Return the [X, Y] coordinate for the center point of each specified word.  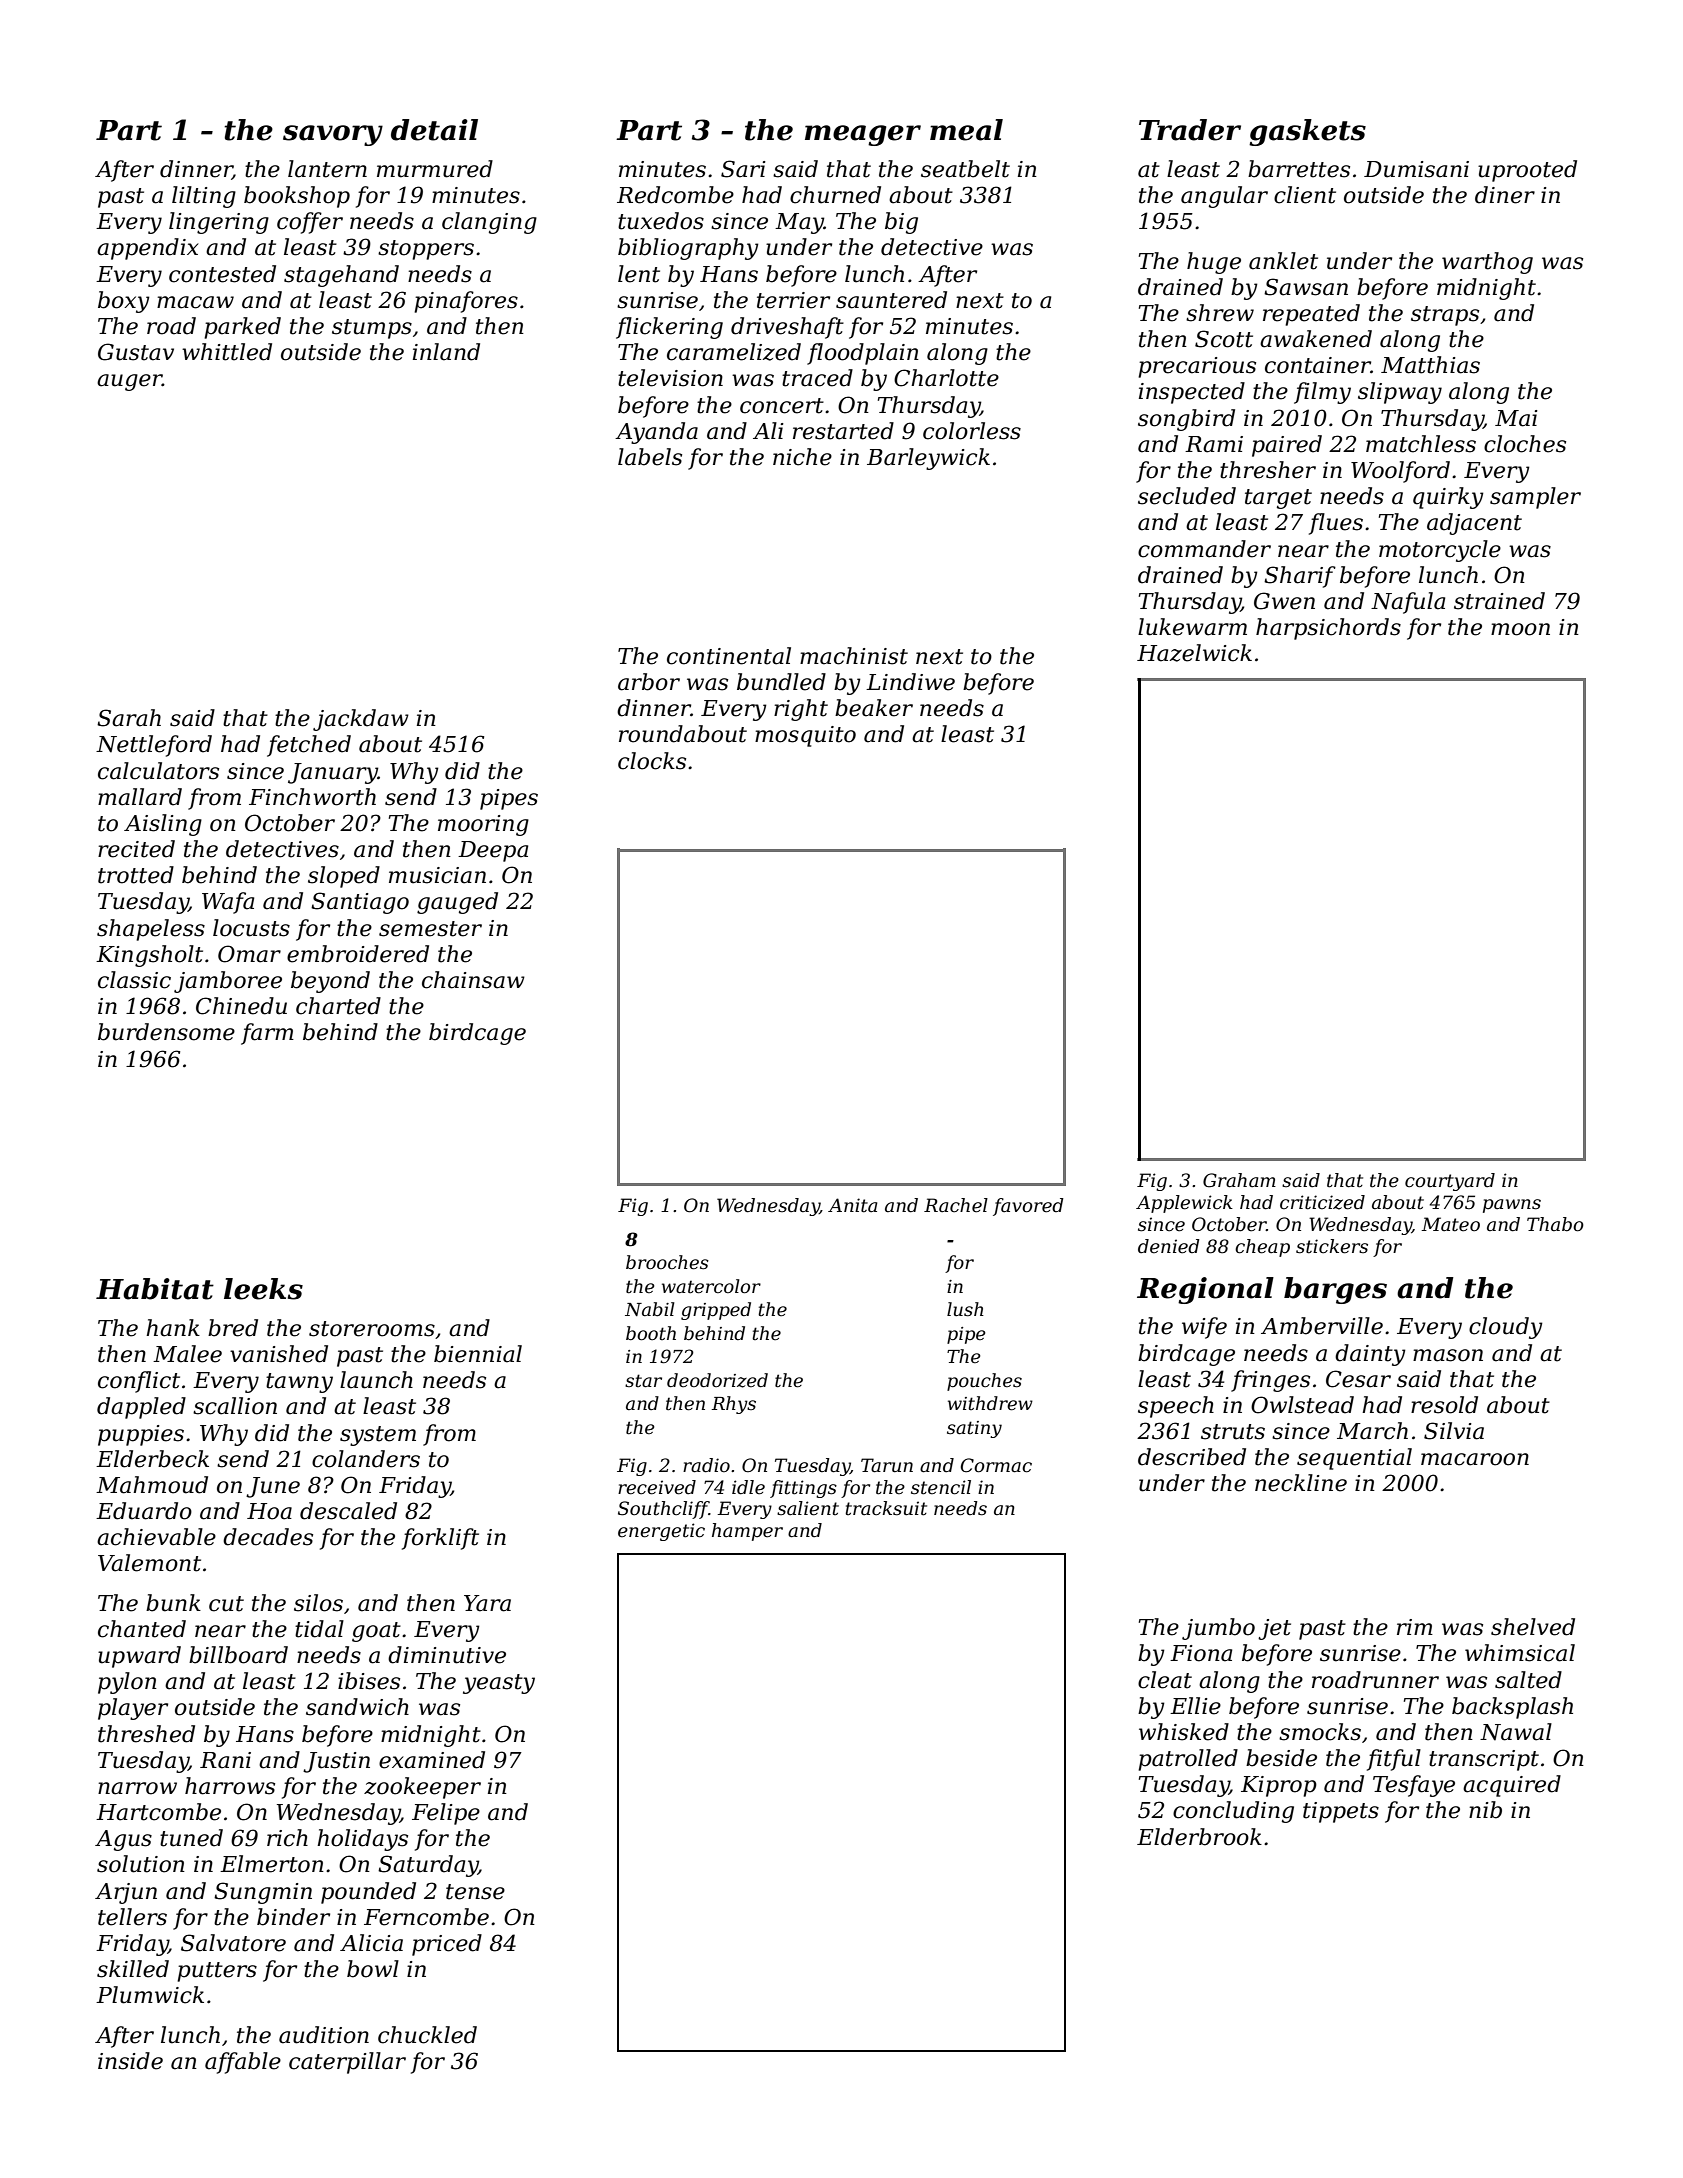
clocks [652, 761]
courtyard [1450, 1182]
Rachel [956, 1205]
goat [376, 1632]
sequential [1354, 1459]
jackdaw [361, 720]
